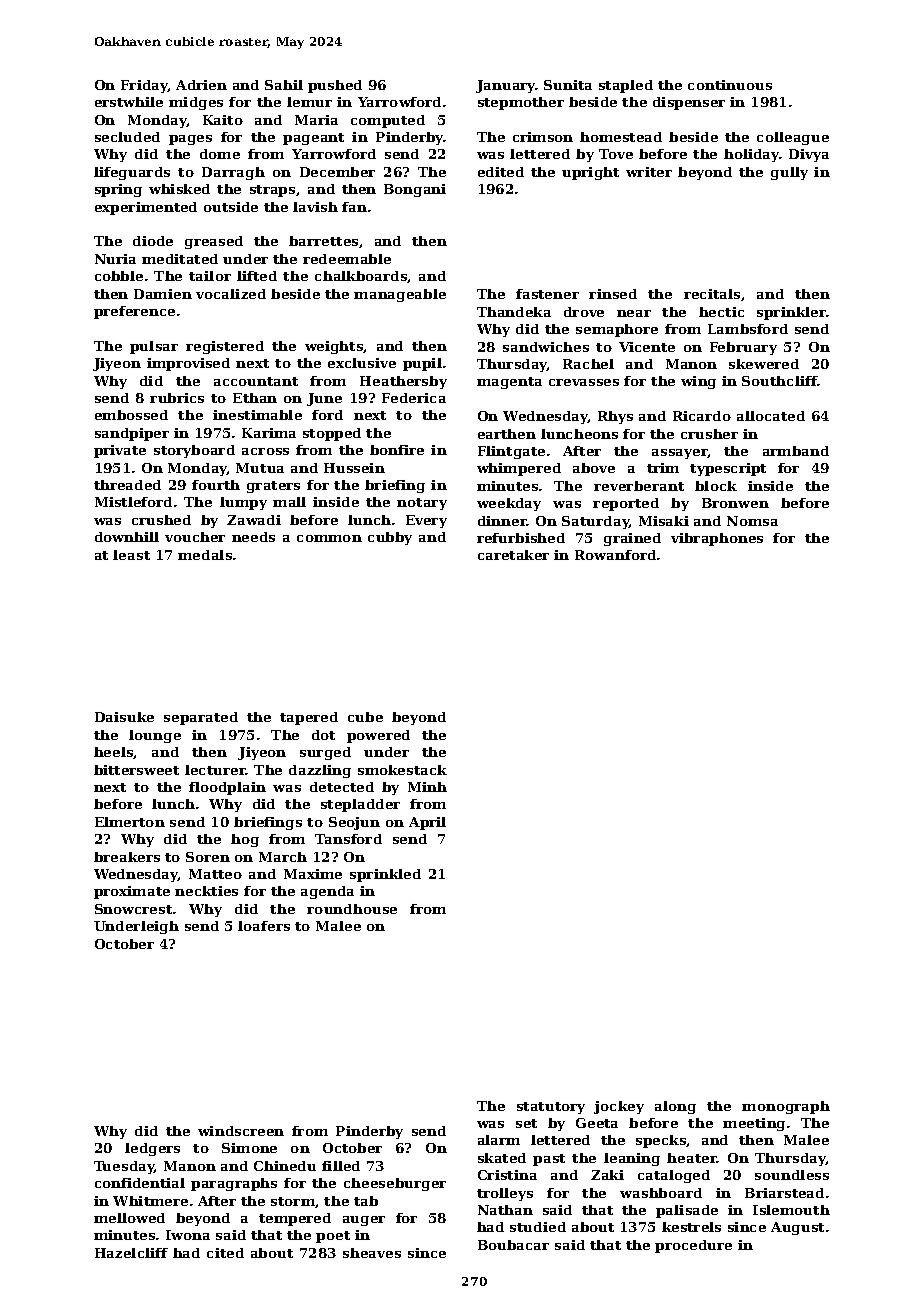  What do you see at coordinates (730, 85) in the screenshot?
I see `continuous` at bounding box center [730, 85].
